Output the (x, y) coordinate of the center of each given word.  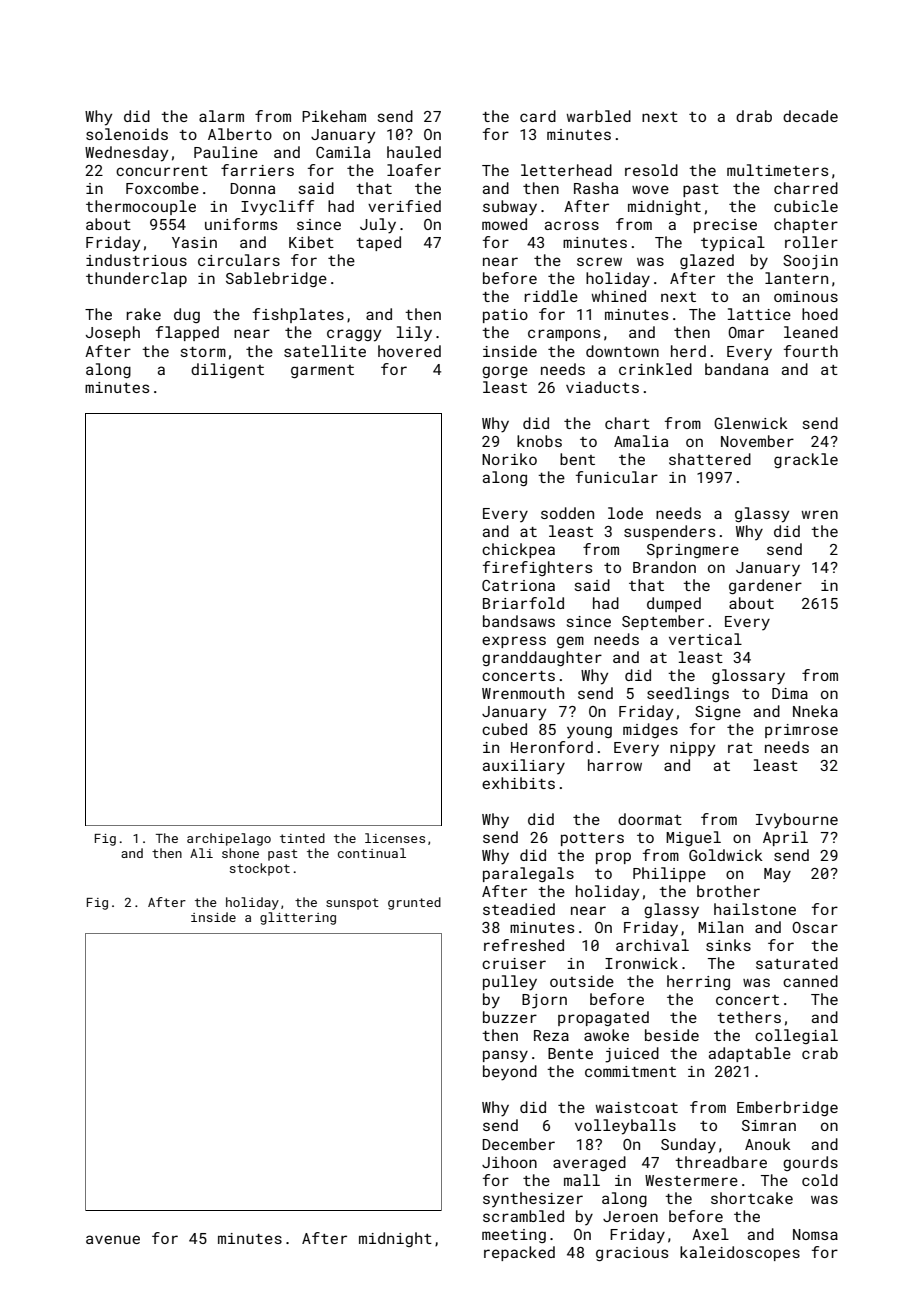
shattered (710, 459)
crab (820, 1053)
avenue (113, 1239)
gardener (765, 586)
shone (240, 853)
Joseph (113, 333)
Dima (790, 693)
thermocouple (141, 207)
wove (650, 189)
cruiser (514, 963)
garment (322, 371)
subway (510, 208)
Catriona (518, 585)
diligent (227, 370)
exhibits (518, 783)
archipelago (229, 839)
